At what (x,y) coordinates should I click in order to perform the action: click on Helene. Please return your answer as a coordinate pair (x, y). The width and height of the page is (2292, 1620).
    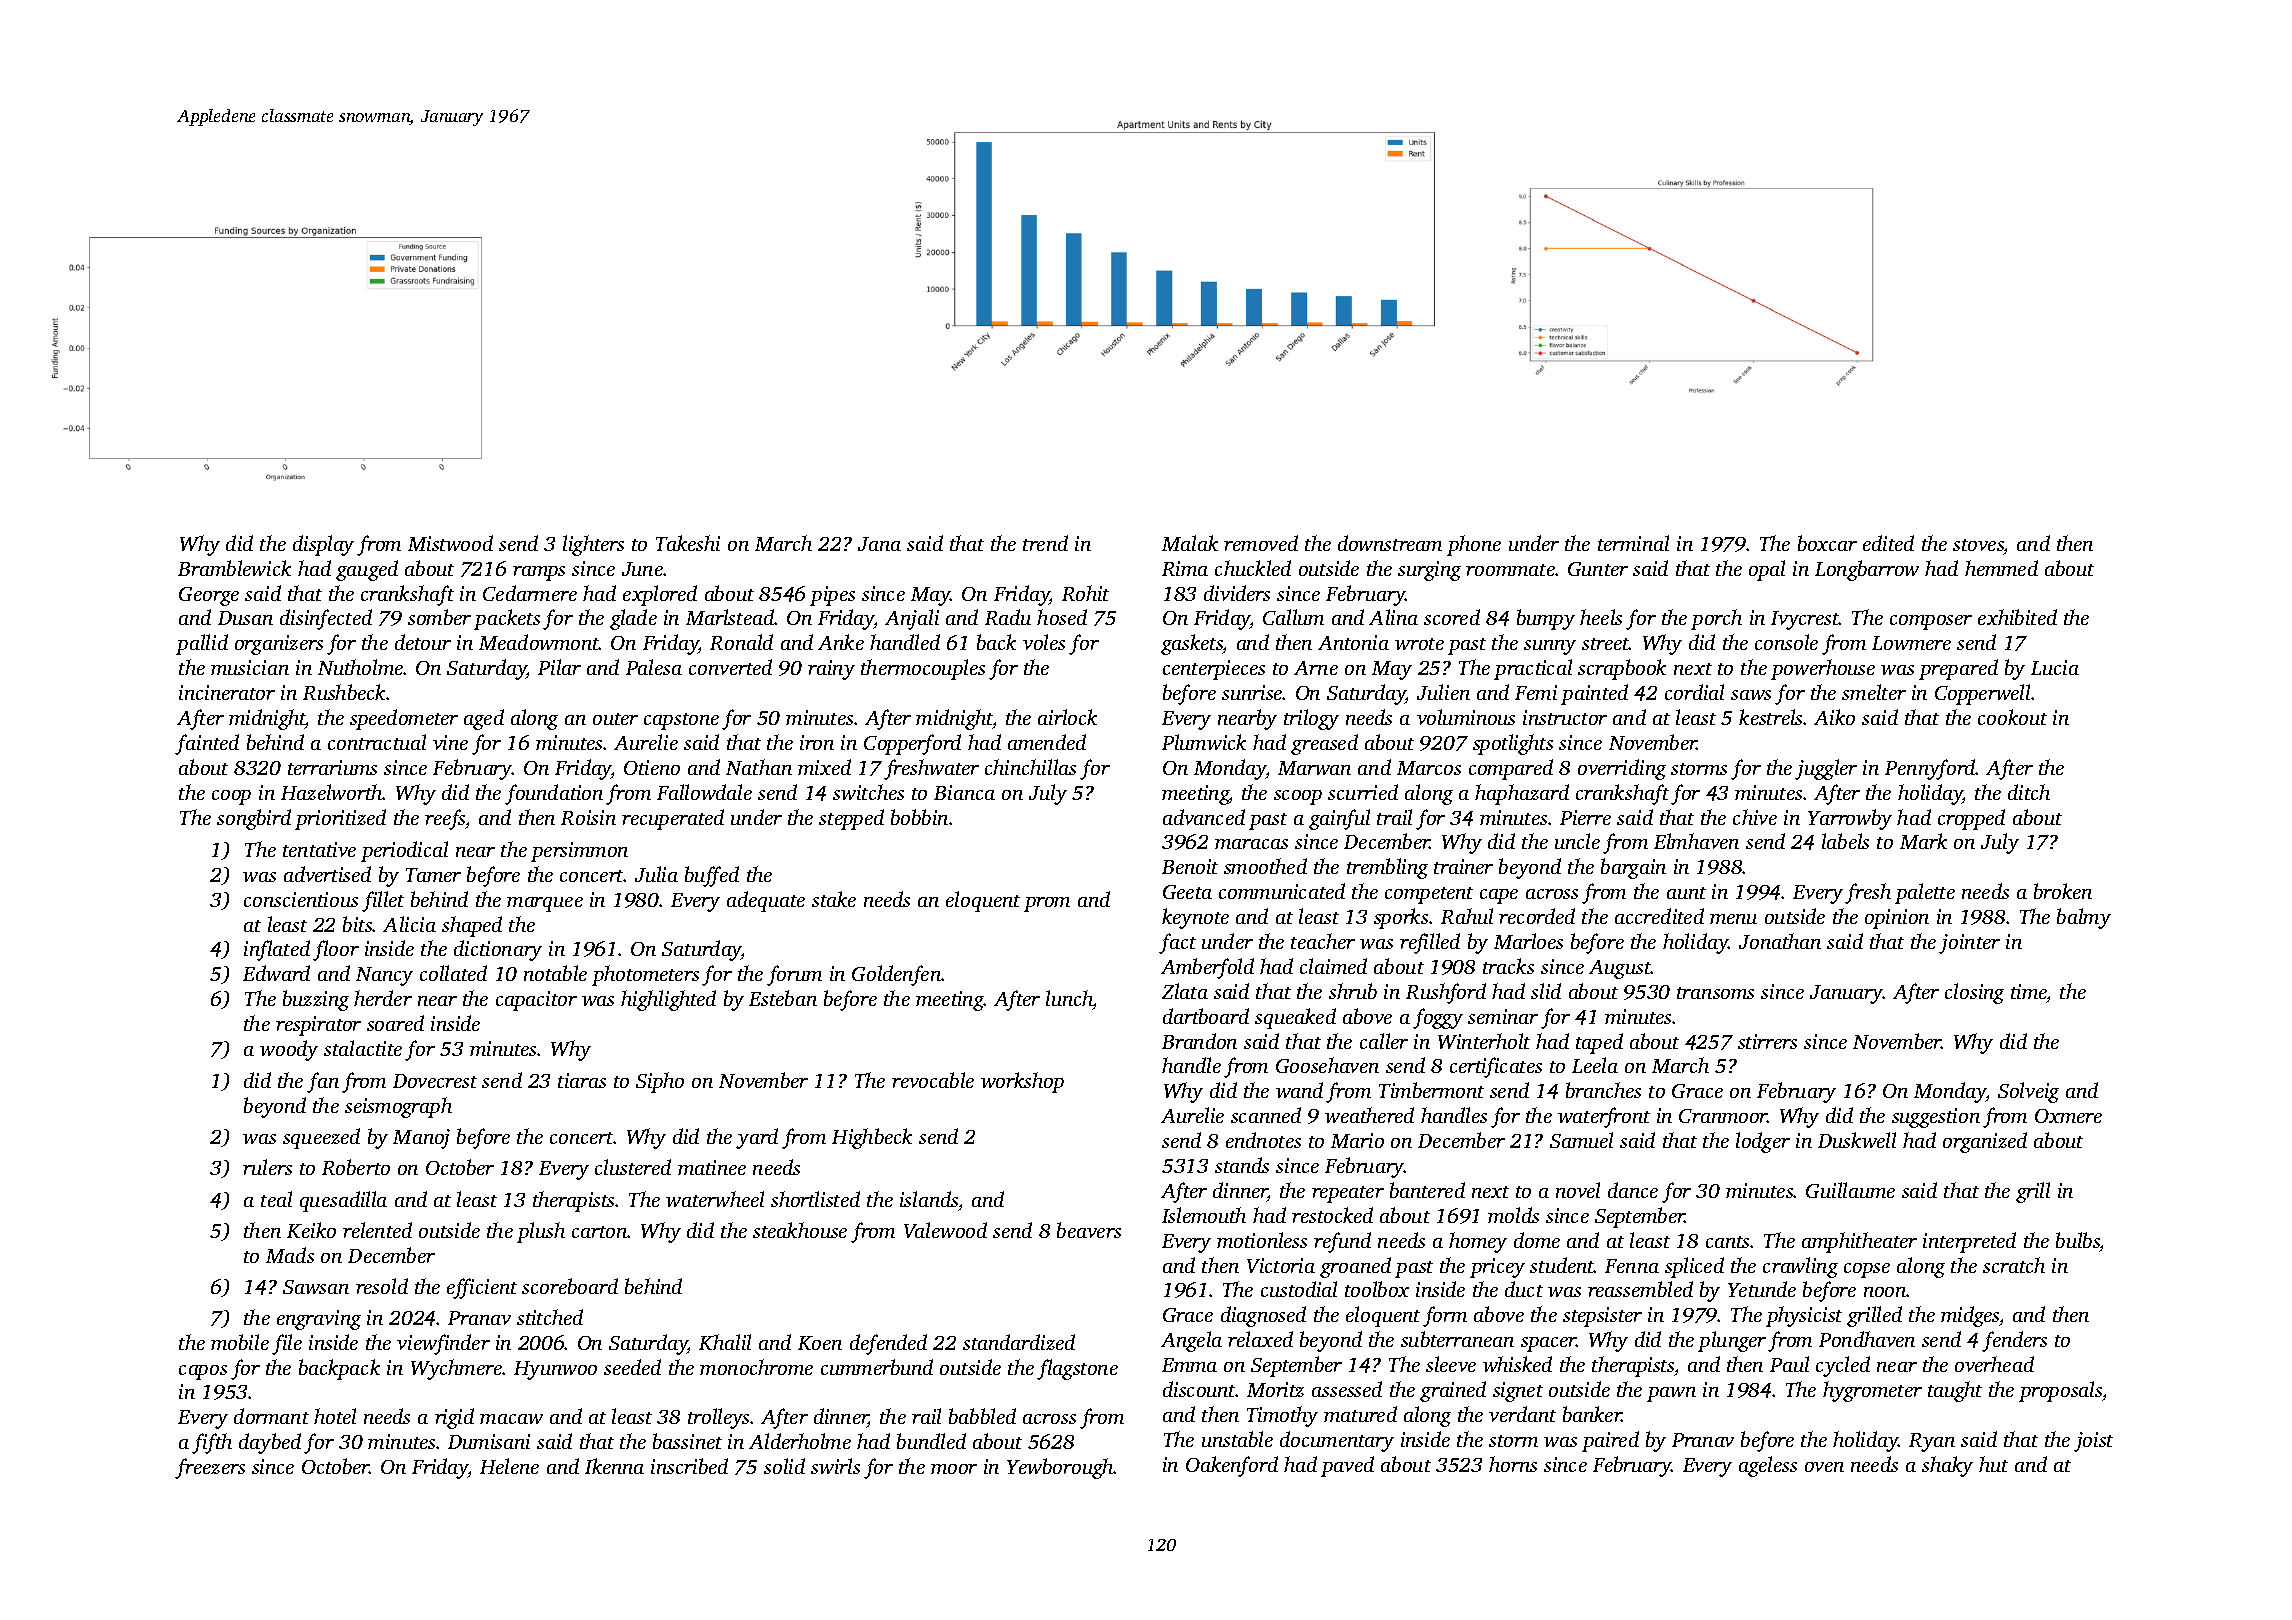
    Looking at the image, I should click on (509, 1466).
